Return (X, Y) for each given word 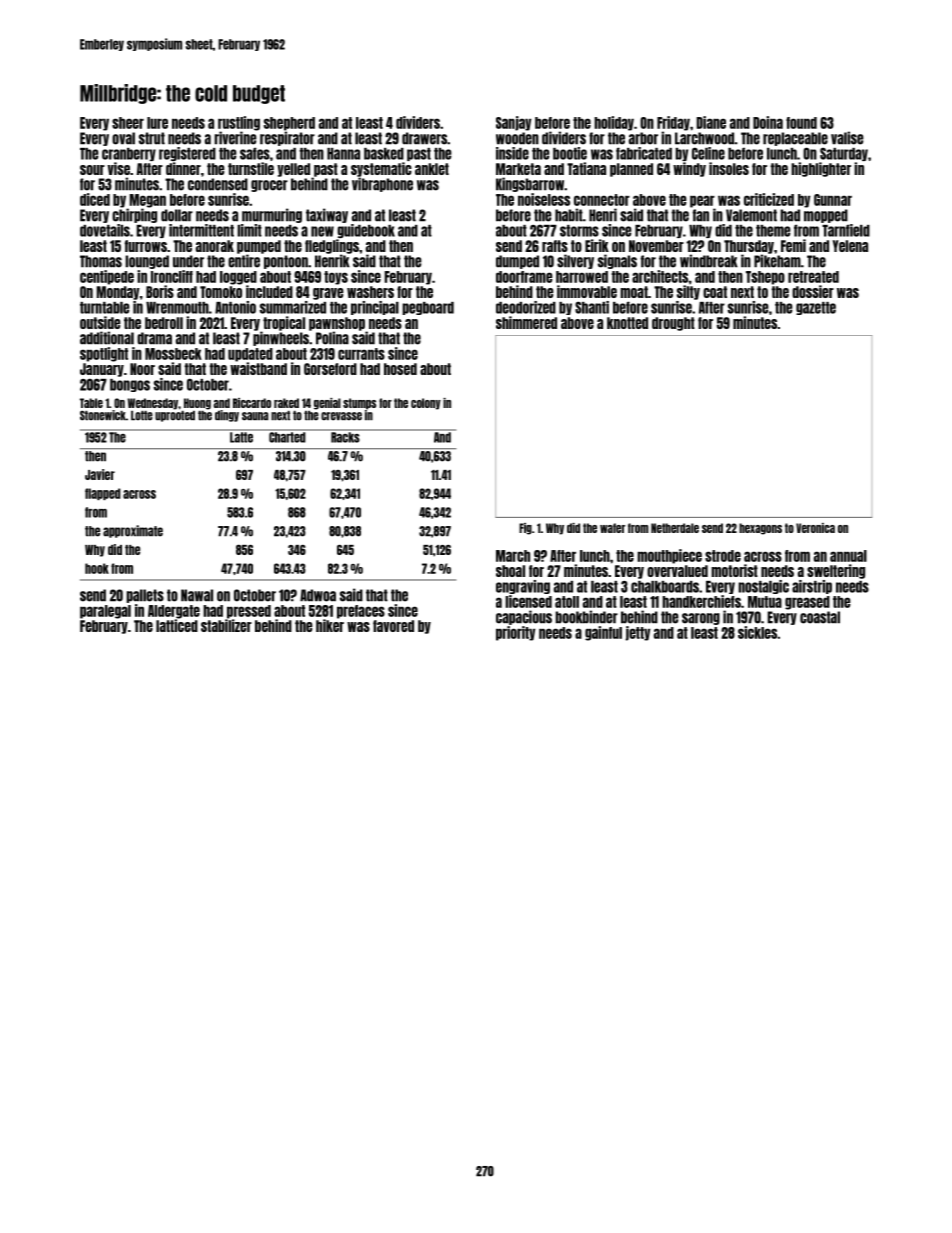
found (801, 123)
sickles (757, 632)
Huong (197, 404)
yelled (293, 170)
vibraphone (382, 184)
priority (515, 633)
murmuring (272, 215)
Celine (708, 153)
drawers (424, 138)
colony (426, 404)
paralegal (105, 612)
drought (673, 324)
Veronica (815, 528)
